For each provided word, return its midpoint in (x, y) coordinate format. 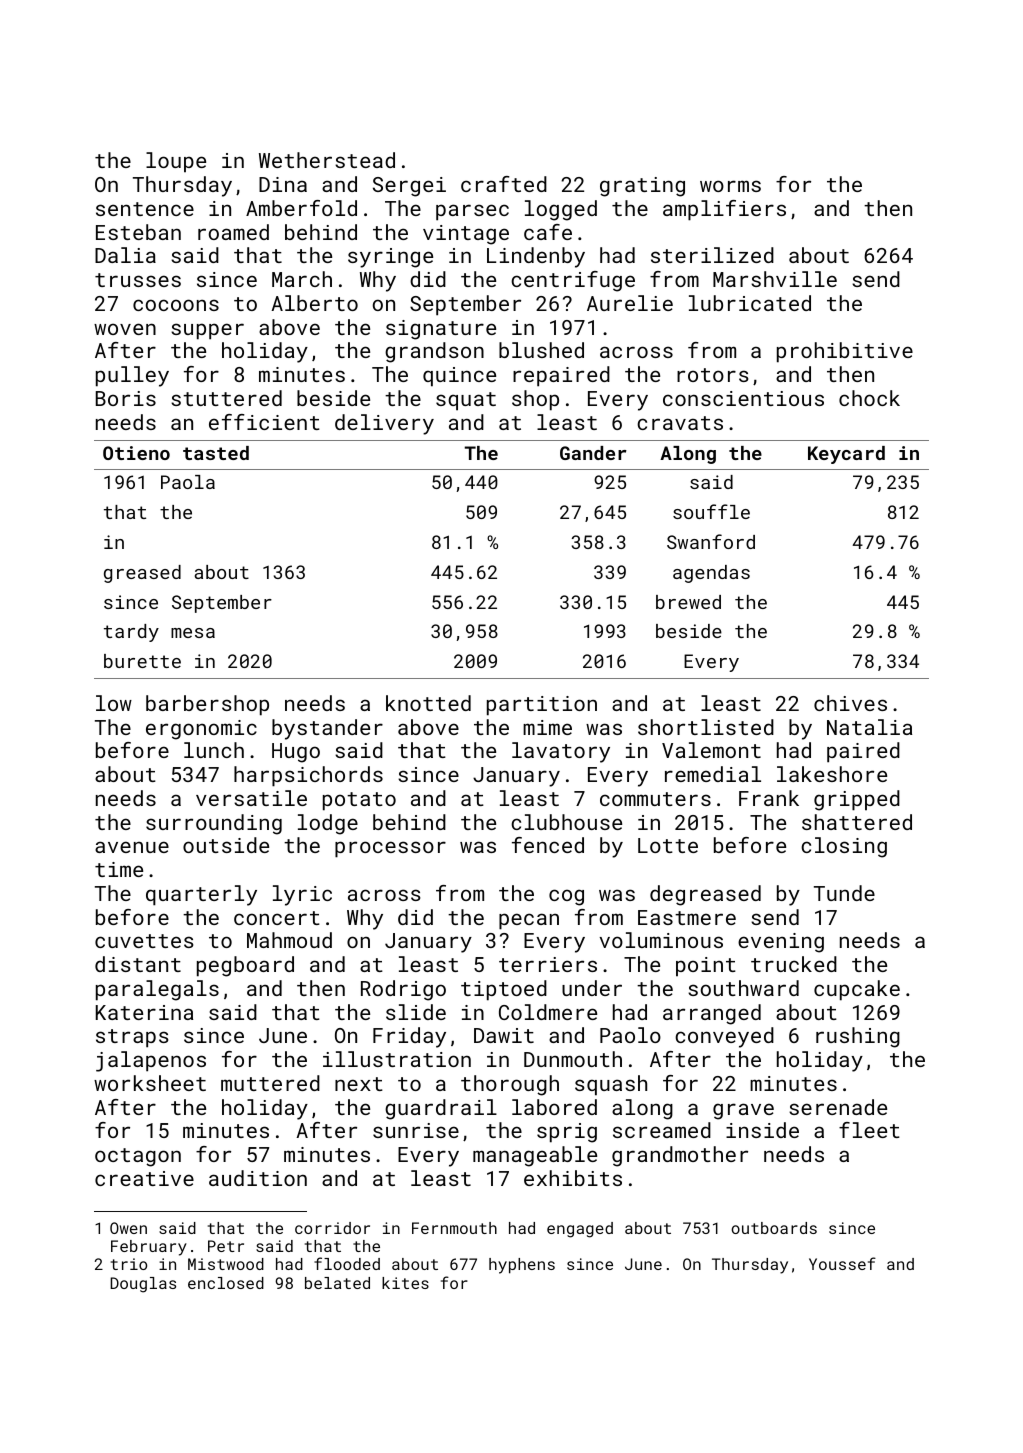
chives (850, 703)
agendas (711, 574)
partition (542, 706)
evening (781, 943)
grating (642, 187)
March (302, 279)
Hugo (296, 753)
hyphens (522, 1266)
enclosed (226, 1283)
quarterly (201, 895)
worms (730, 186)
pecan (529, 921)
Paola (188, 482)
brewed (688, 602)
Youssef (842, 1263)
